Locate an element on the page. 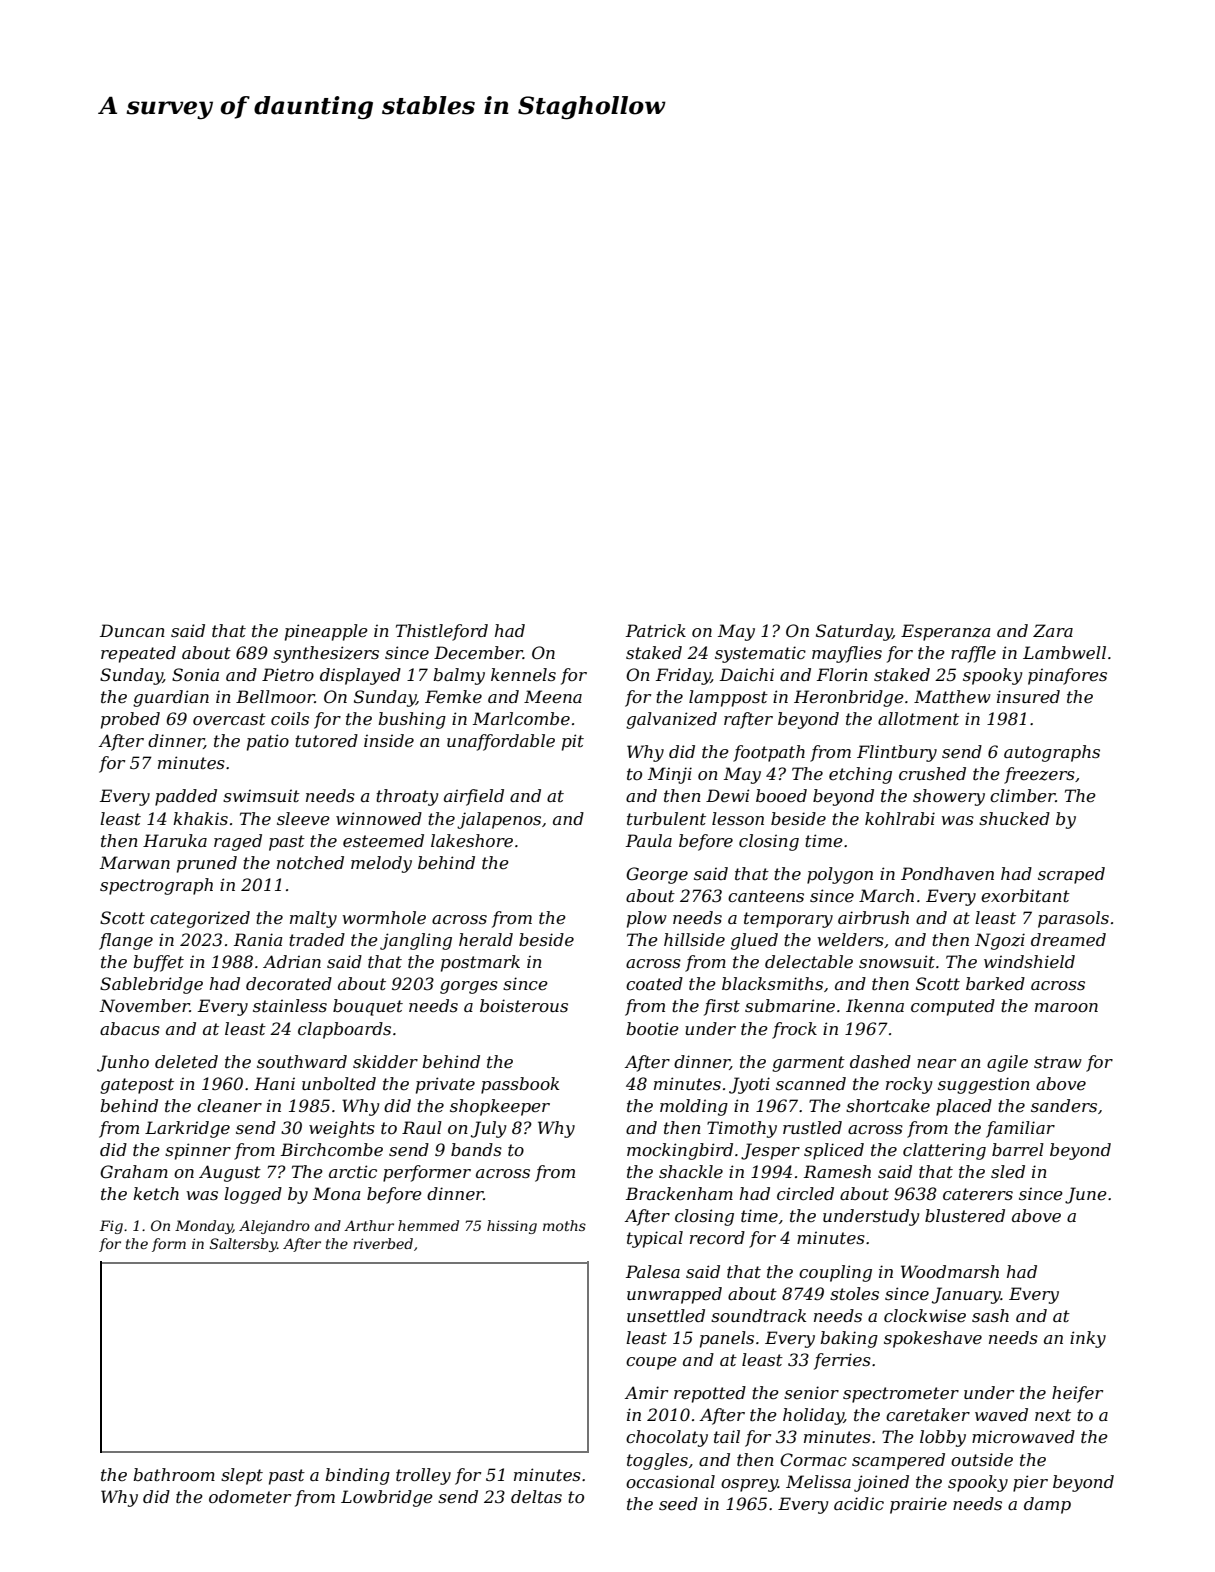  unaffordable is located at coordinates (501, 742).
